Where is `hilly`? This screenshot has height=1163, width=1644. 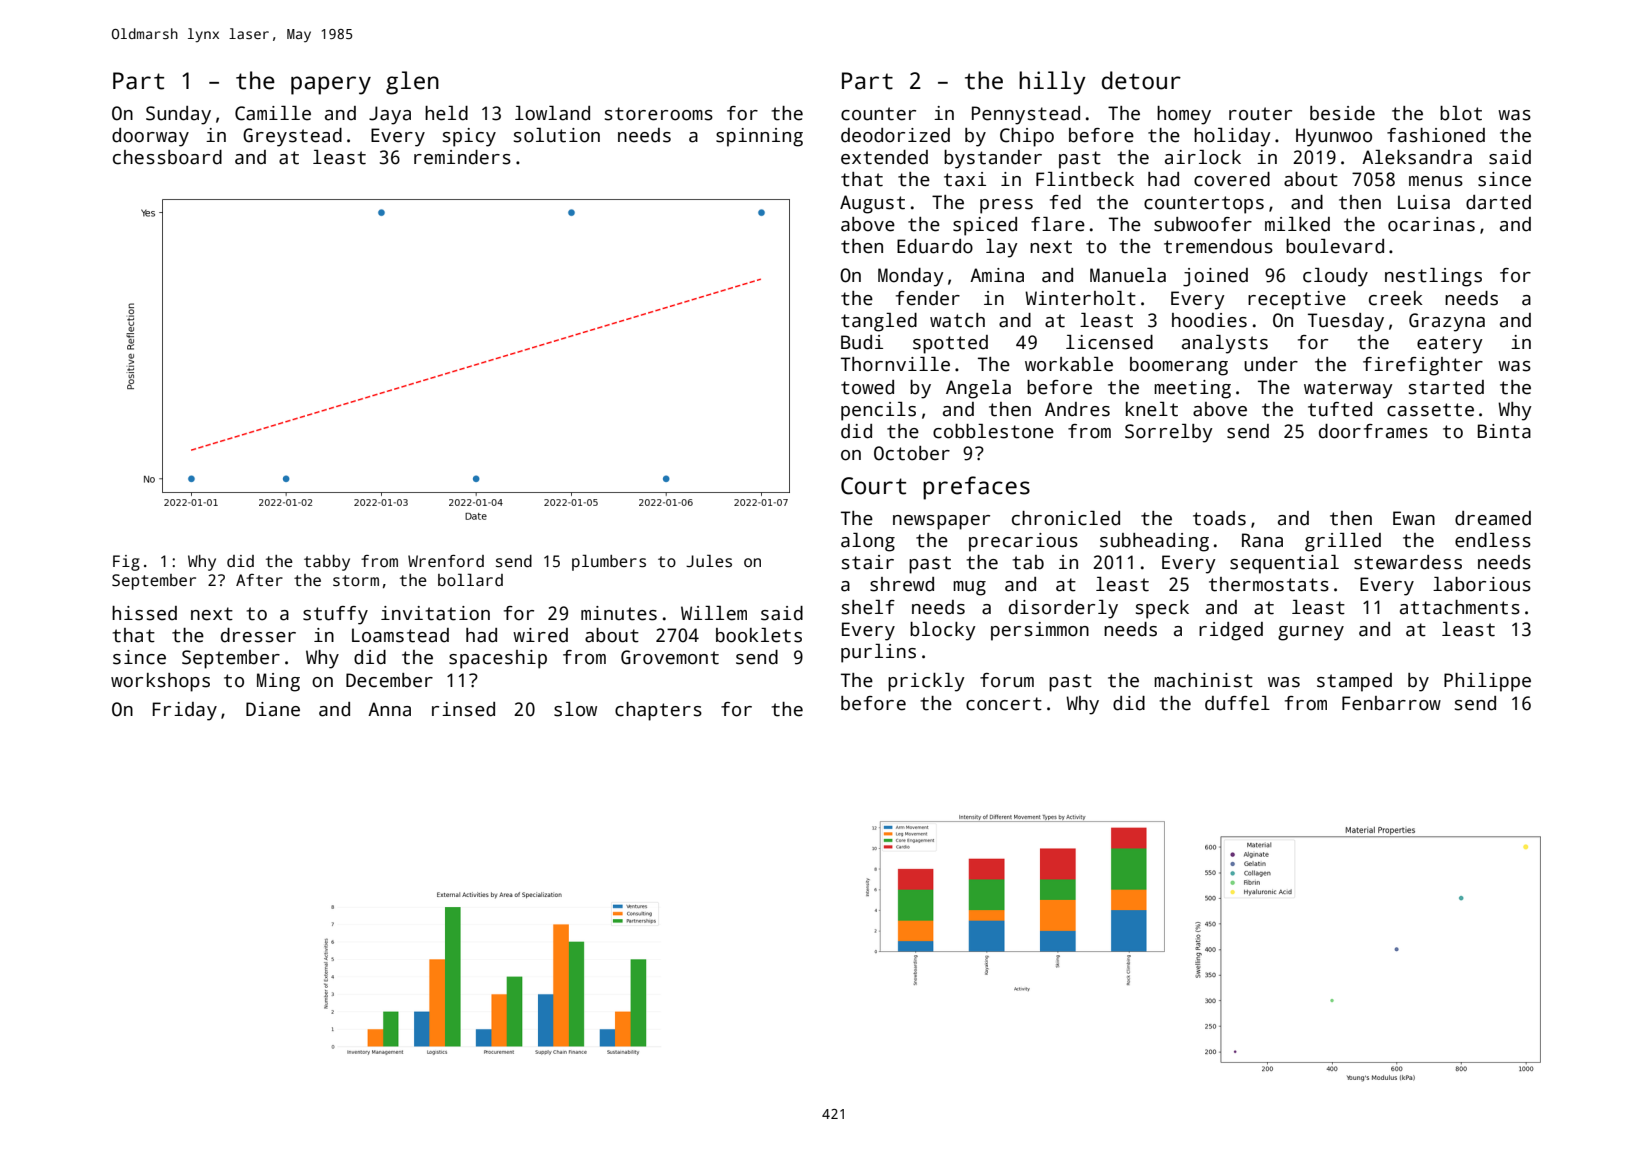
hilly is located at coordinates (1052, 83).
